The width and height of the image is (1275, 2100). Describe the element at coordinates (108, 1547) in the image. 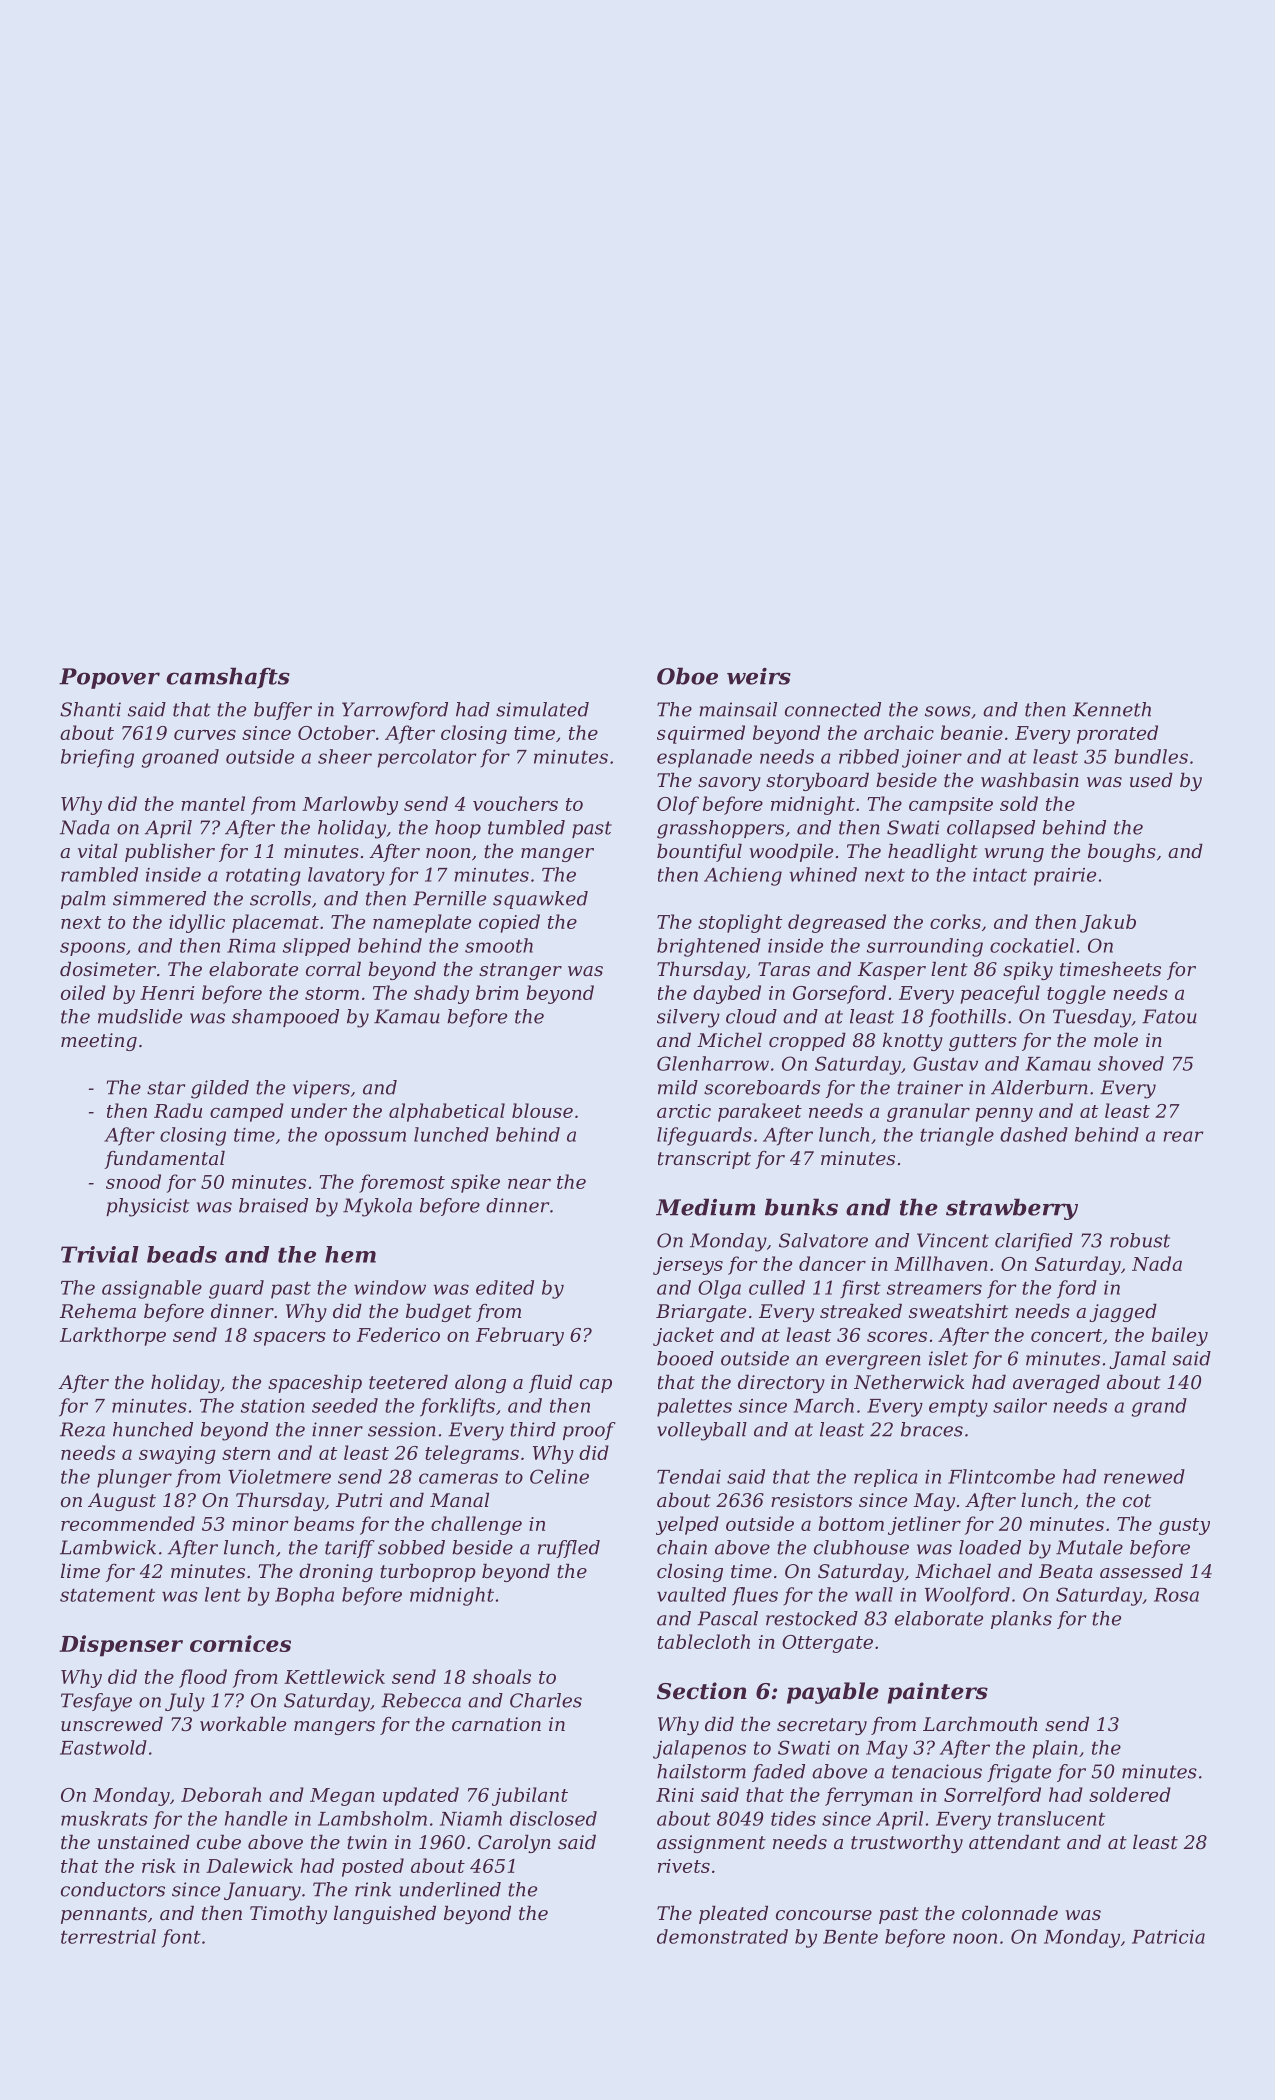

I see `Lambwick` at that location.
